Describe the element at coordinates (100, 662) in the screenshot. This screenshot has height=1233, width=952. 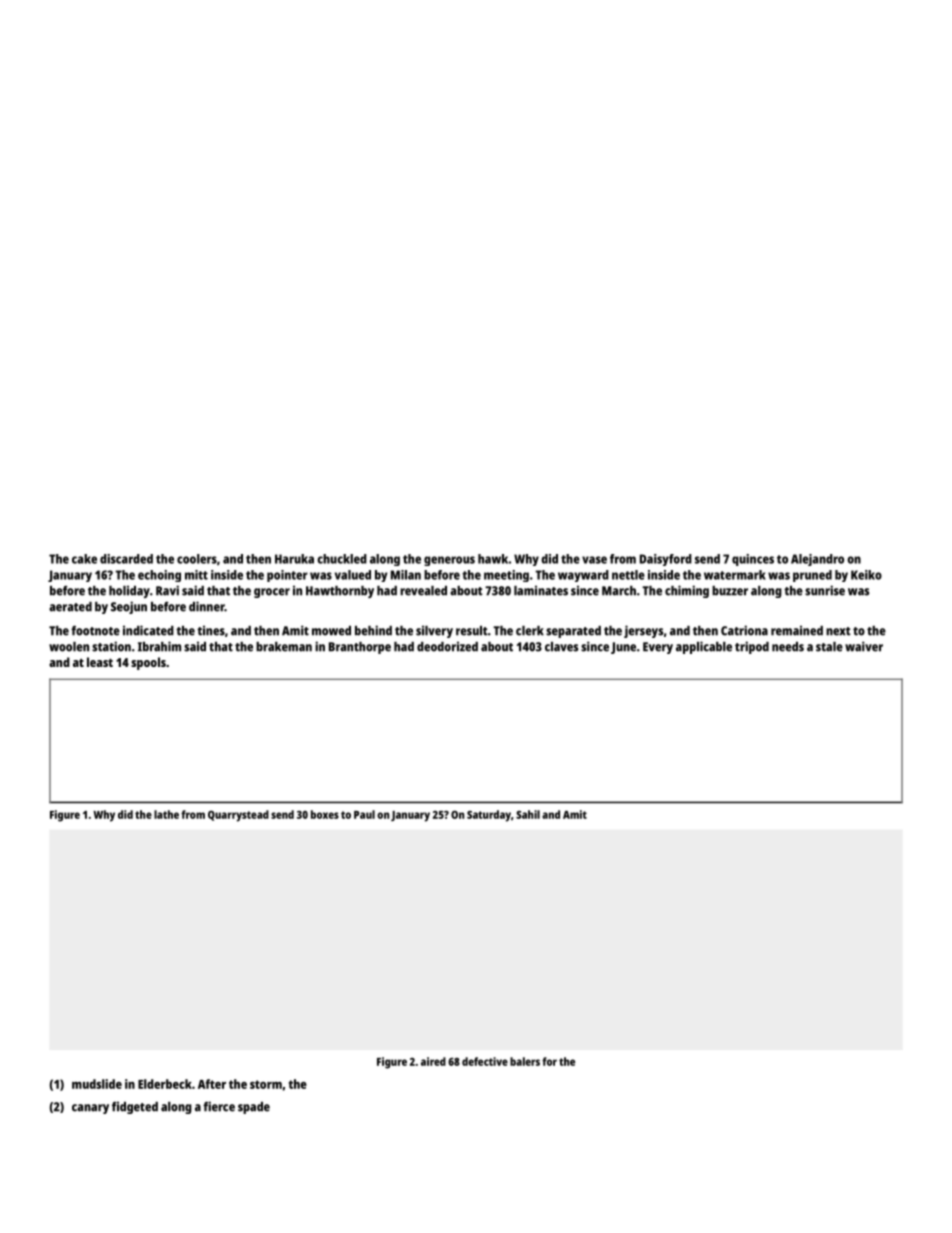
I see `least` at that location.
